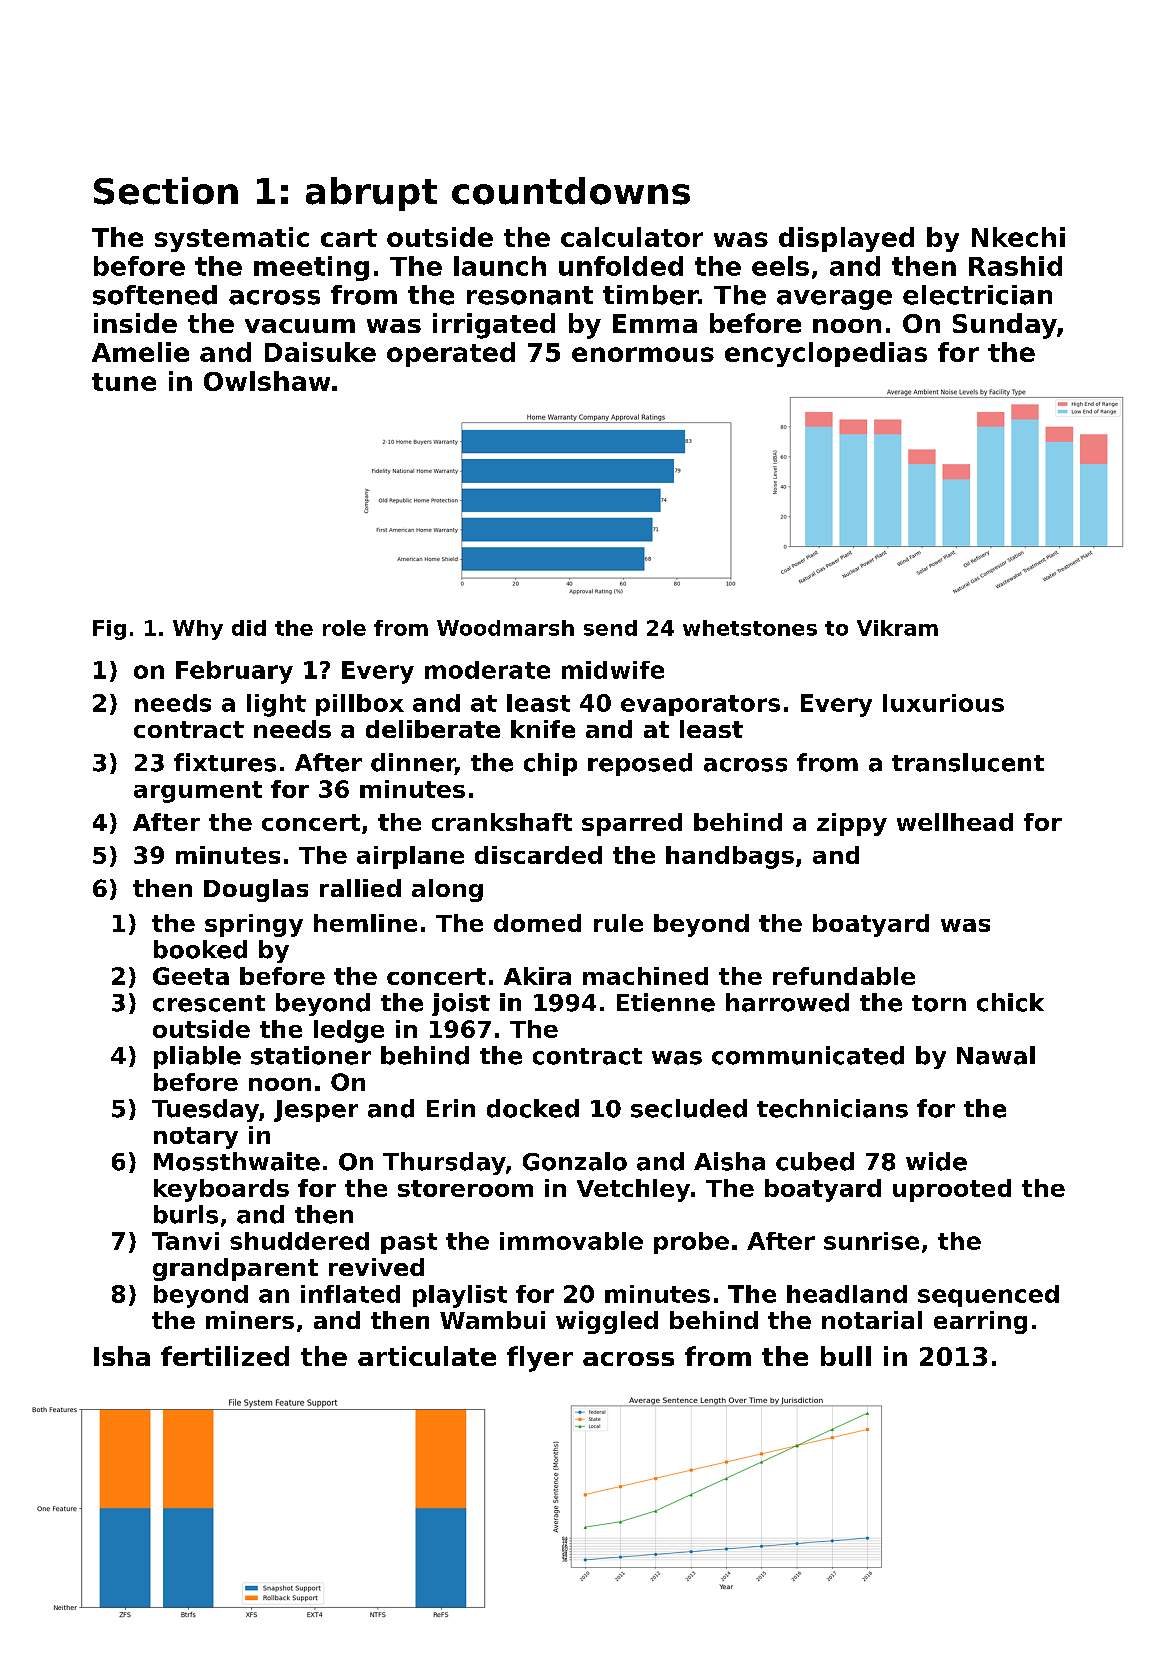 This document has height=1654, width=1165. Describe the element at coordinates (225, 1356) in the document. I see `fertilized` at that location.
